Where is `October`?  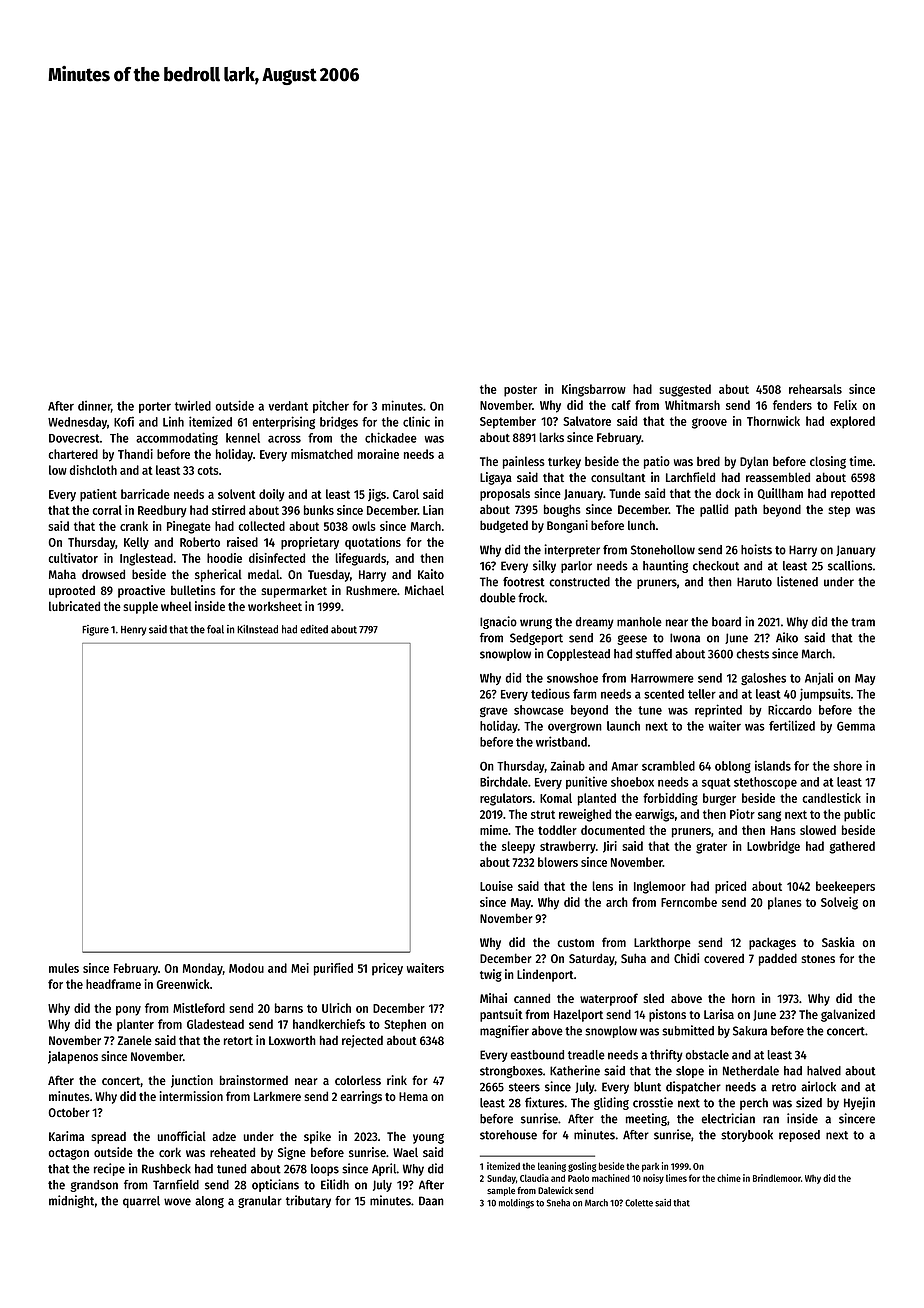 October is located at coordinates (69, 1112).
